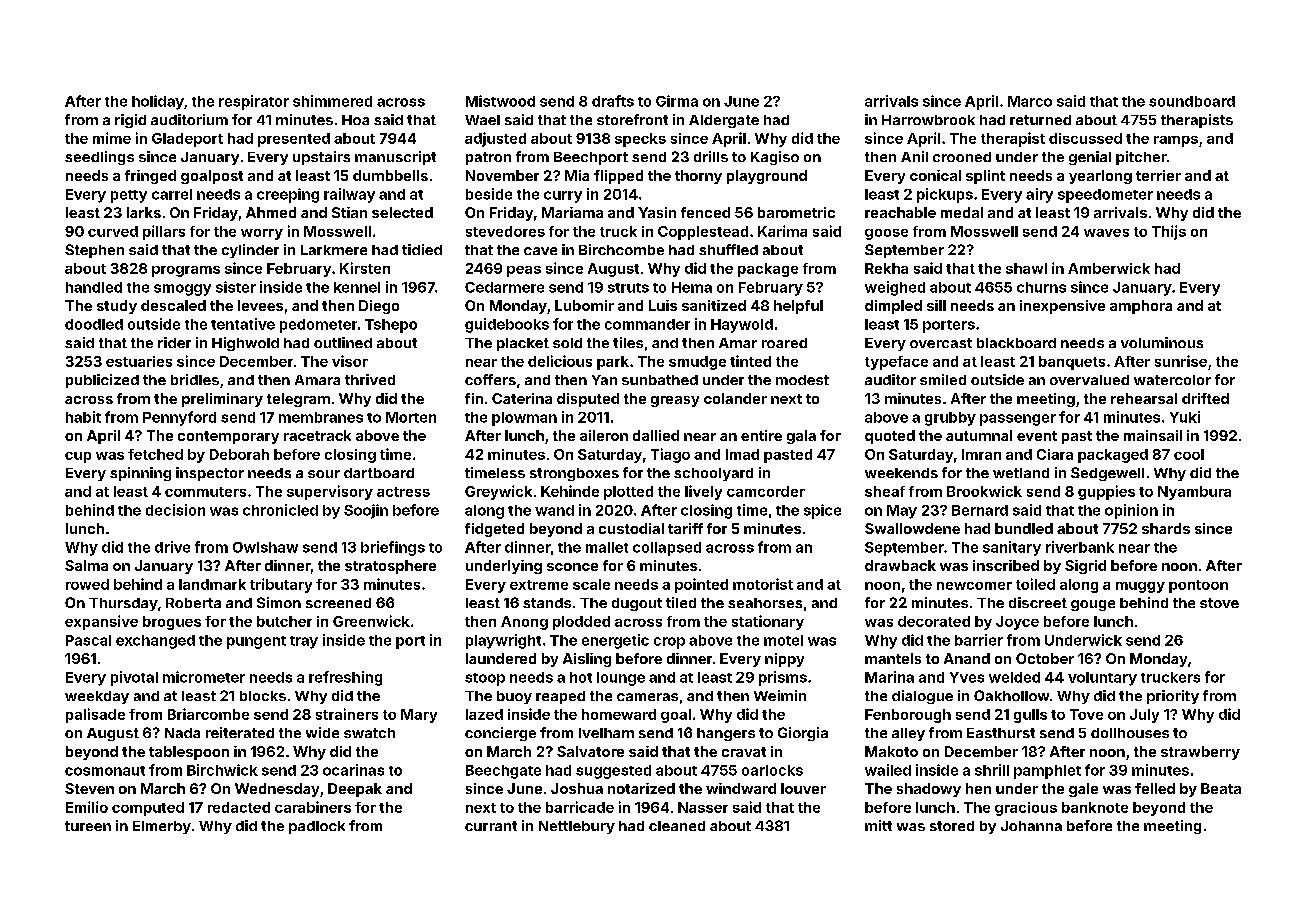 Image resolution: width=1308 pixels, height=924 pixels. What do you see at coordinates (1144, 716) in the screenshot?
I see `July` at bounding box center [1144, 716].
